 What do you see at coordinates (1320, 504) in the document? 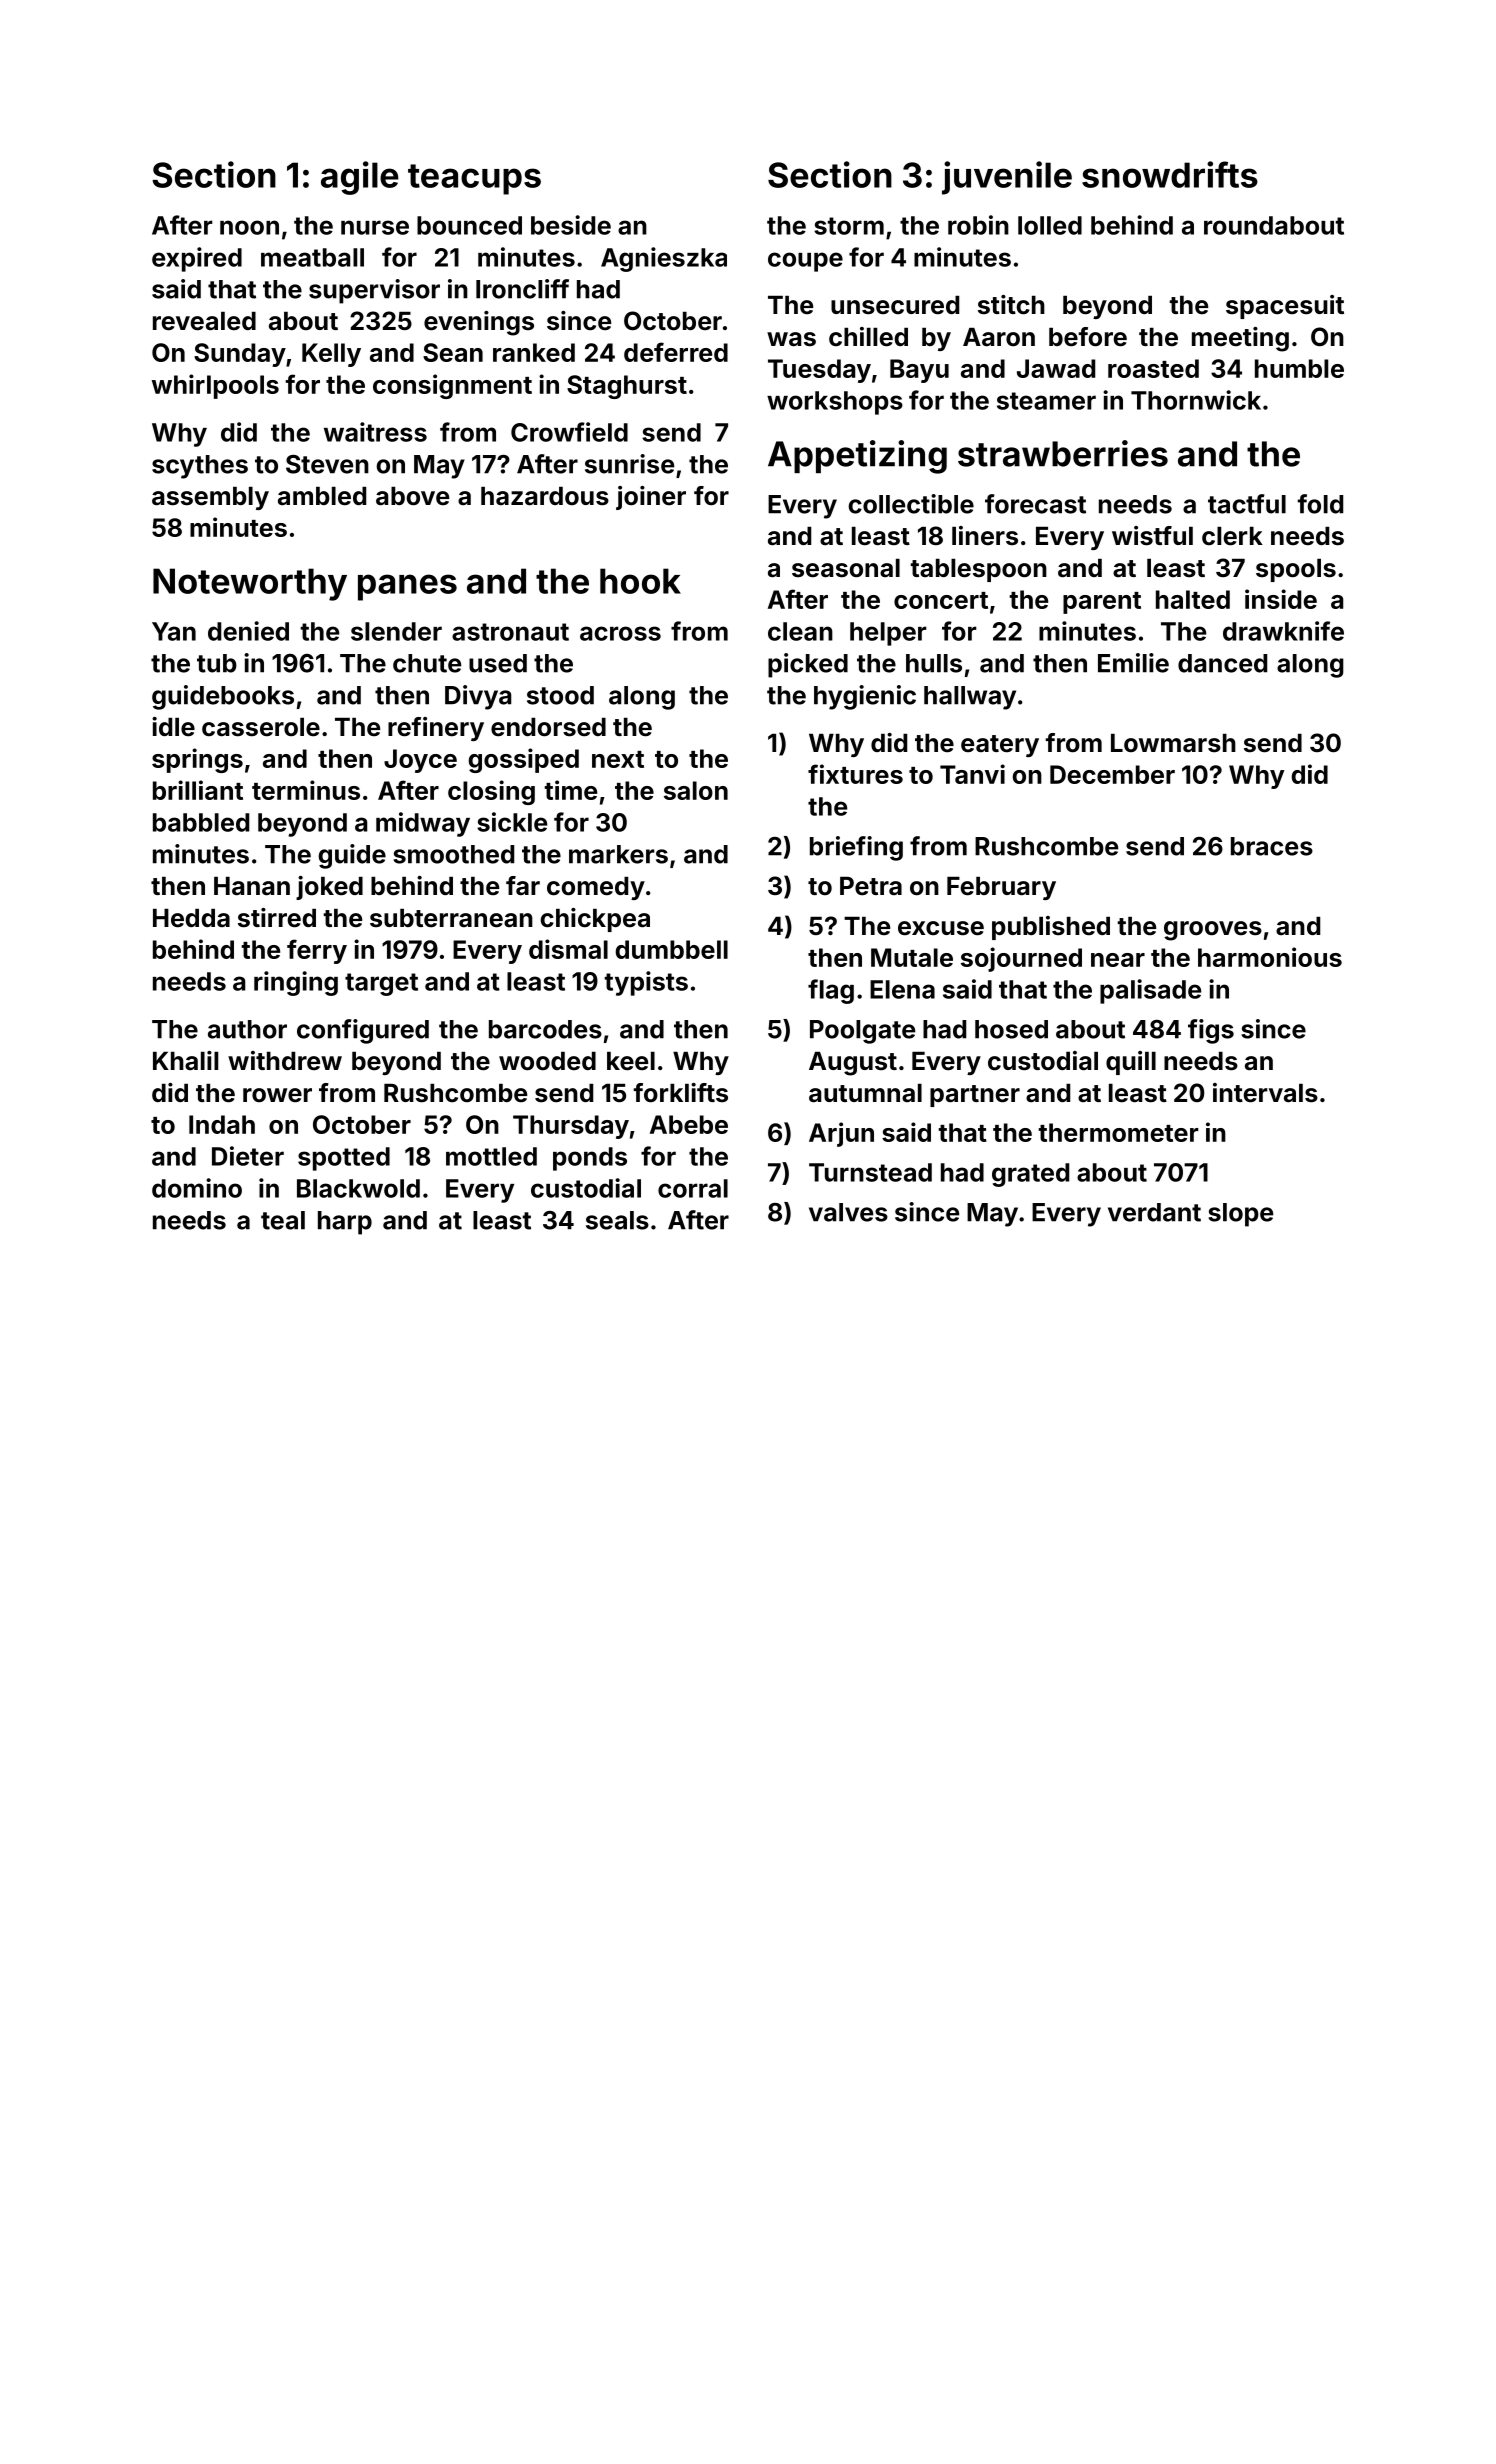
I see `fold` at bounding box center [1320, 504].
